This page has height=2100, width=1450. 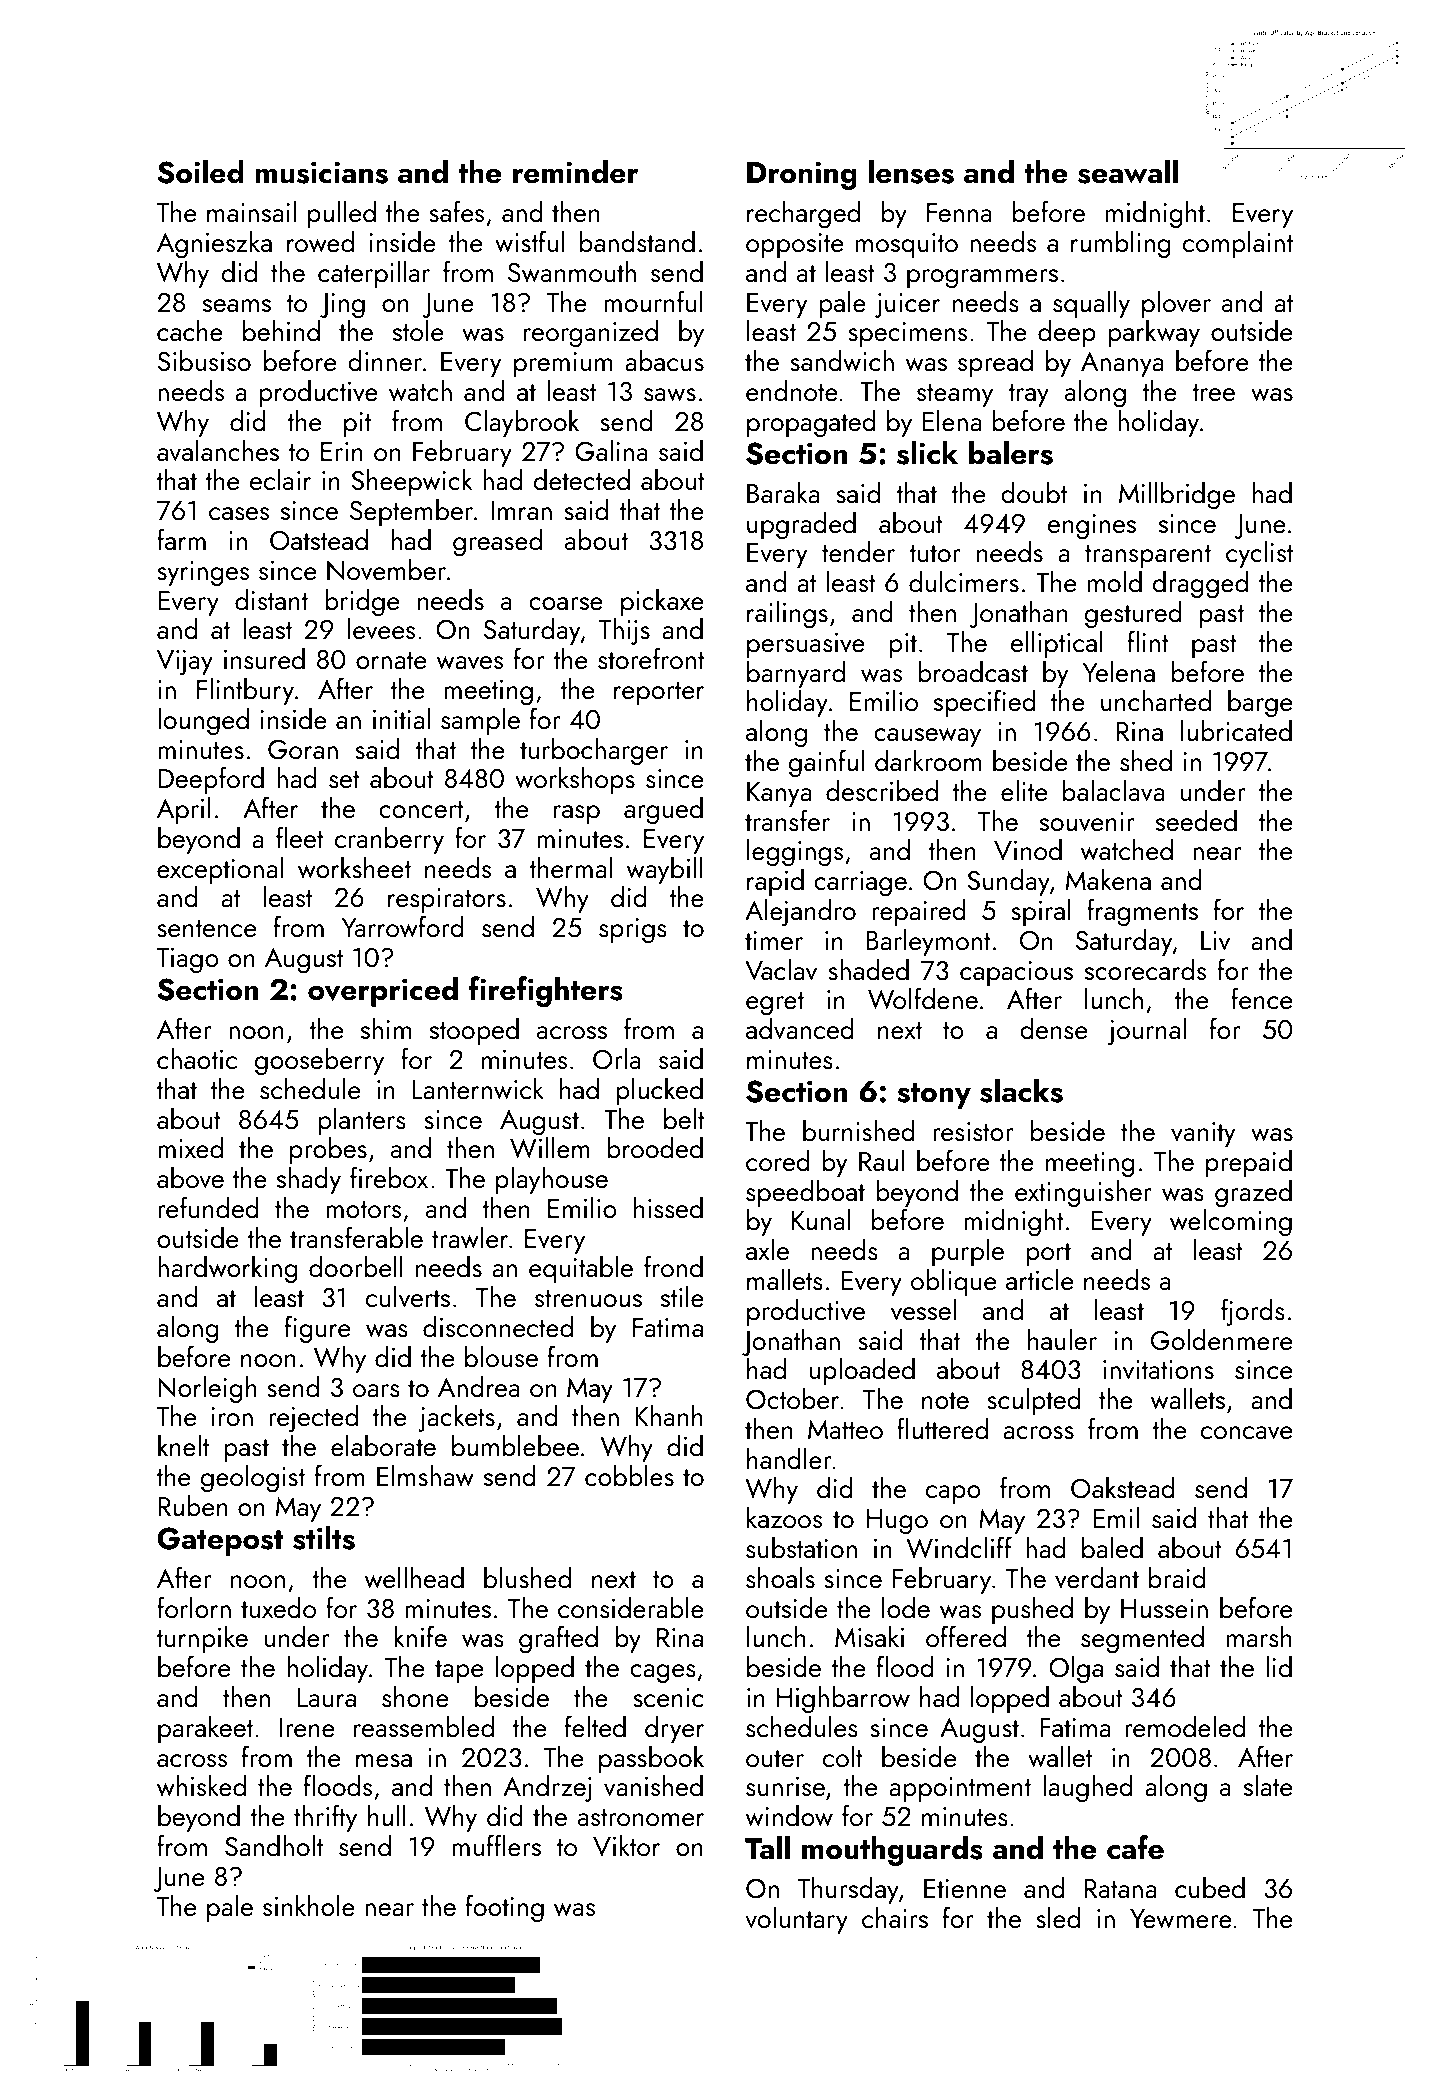 I want to click on pulled, so click(x=342, y=214).
